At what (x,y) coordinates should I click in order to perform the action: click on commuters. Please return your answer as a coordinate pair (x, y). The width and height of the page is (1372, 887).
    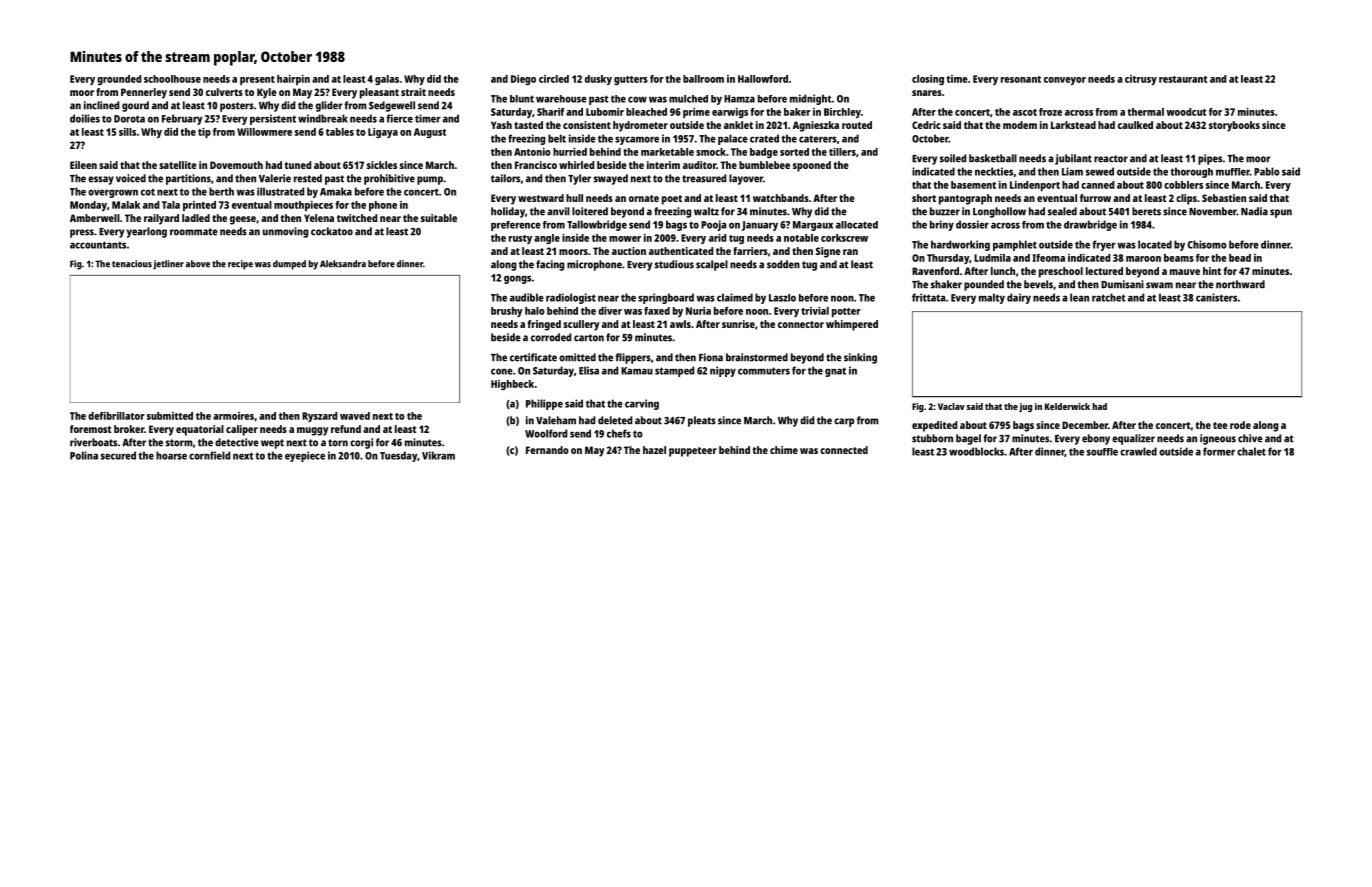
    Looking at the image, I should click on (764, 371).
